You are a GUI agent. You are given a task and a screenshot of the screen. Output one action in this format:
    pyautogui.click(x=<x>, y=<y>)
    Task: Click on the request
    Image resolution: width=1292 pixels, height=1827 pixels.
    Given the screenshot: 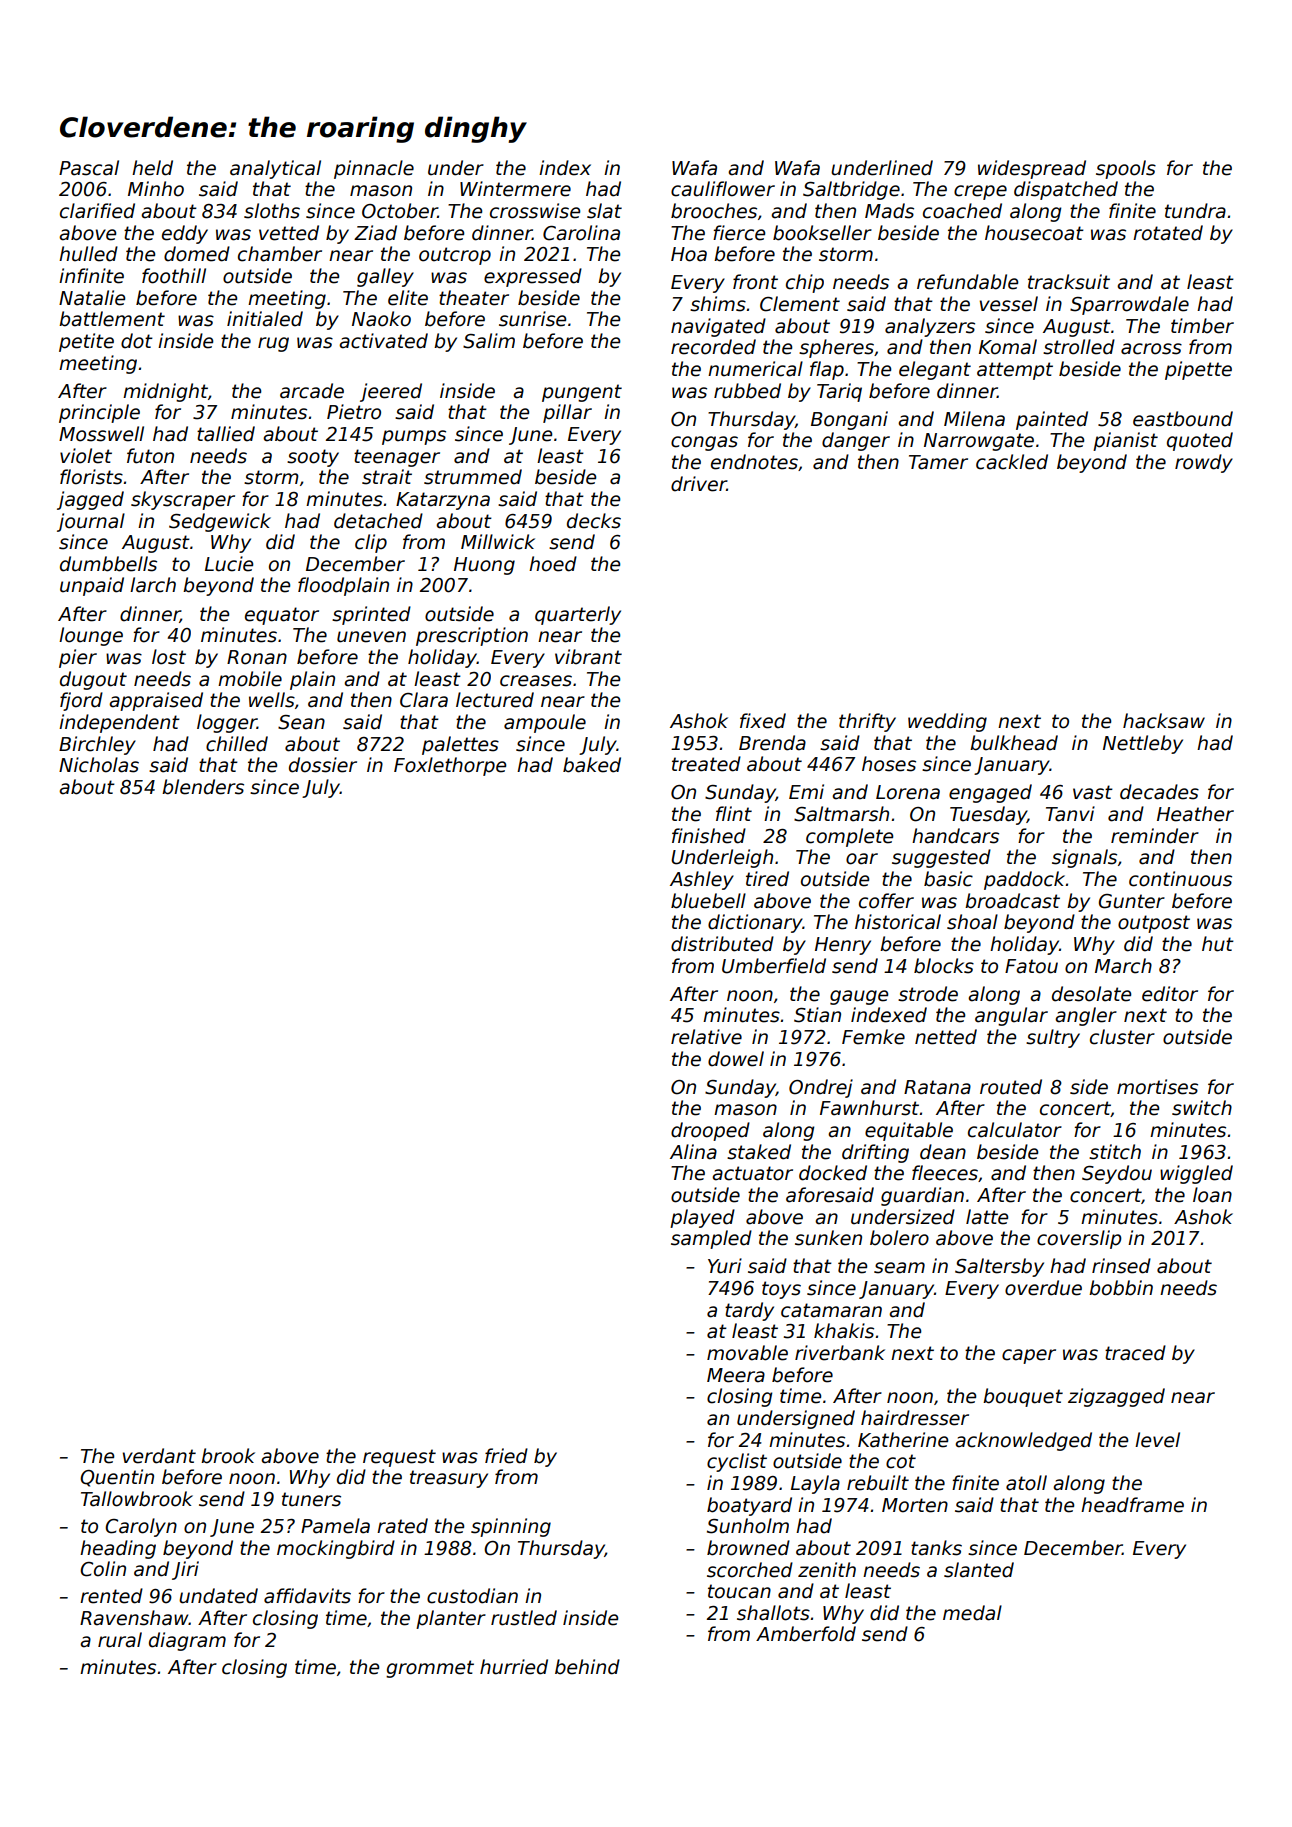 What is the action you would take?
    pyautogui.click(x=399, y=1458)
